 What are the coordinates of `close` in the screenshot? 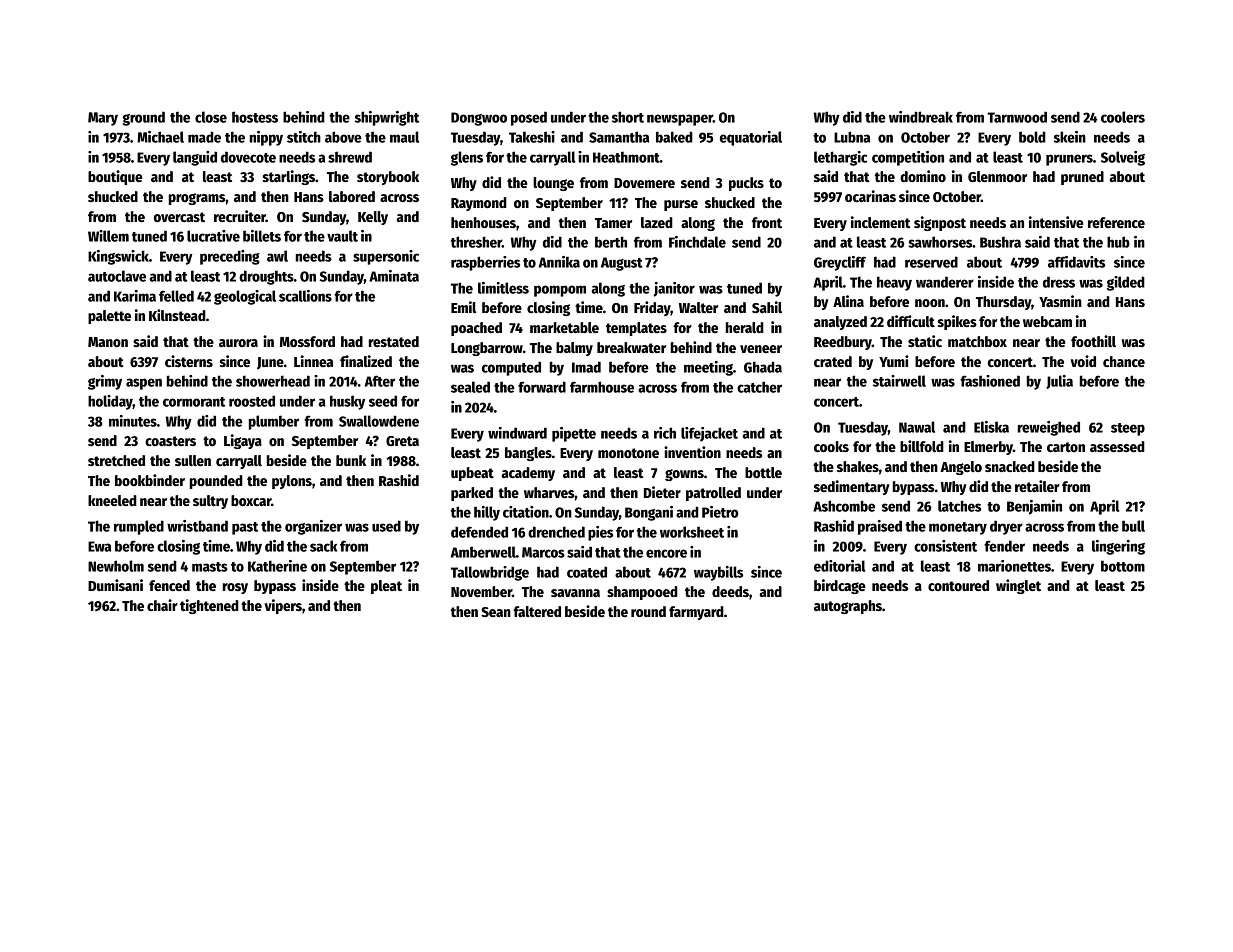 It's located at (211, 117).
